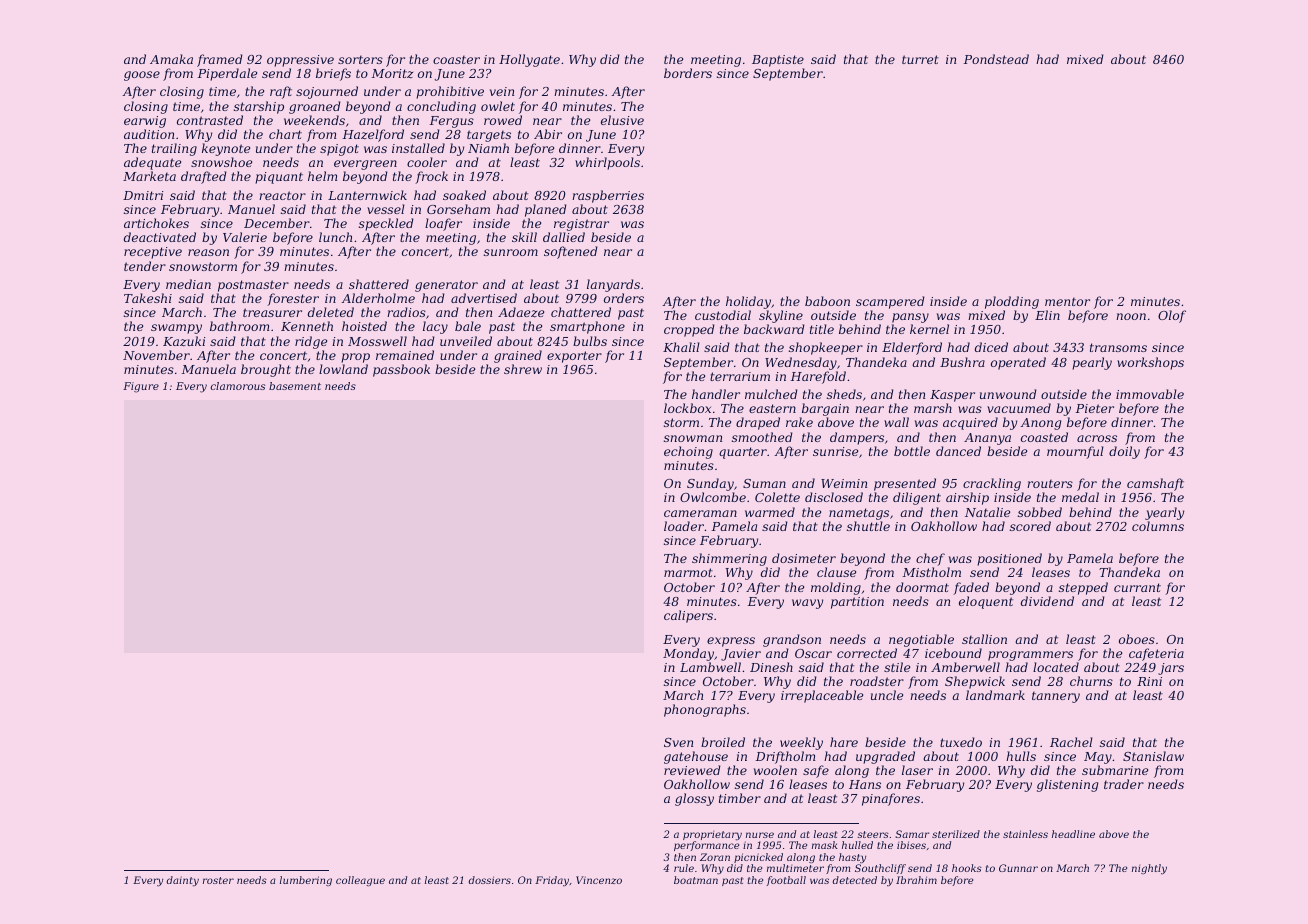 The image size is (1308, 924). I want to click on scampered, so click(890, 302).
